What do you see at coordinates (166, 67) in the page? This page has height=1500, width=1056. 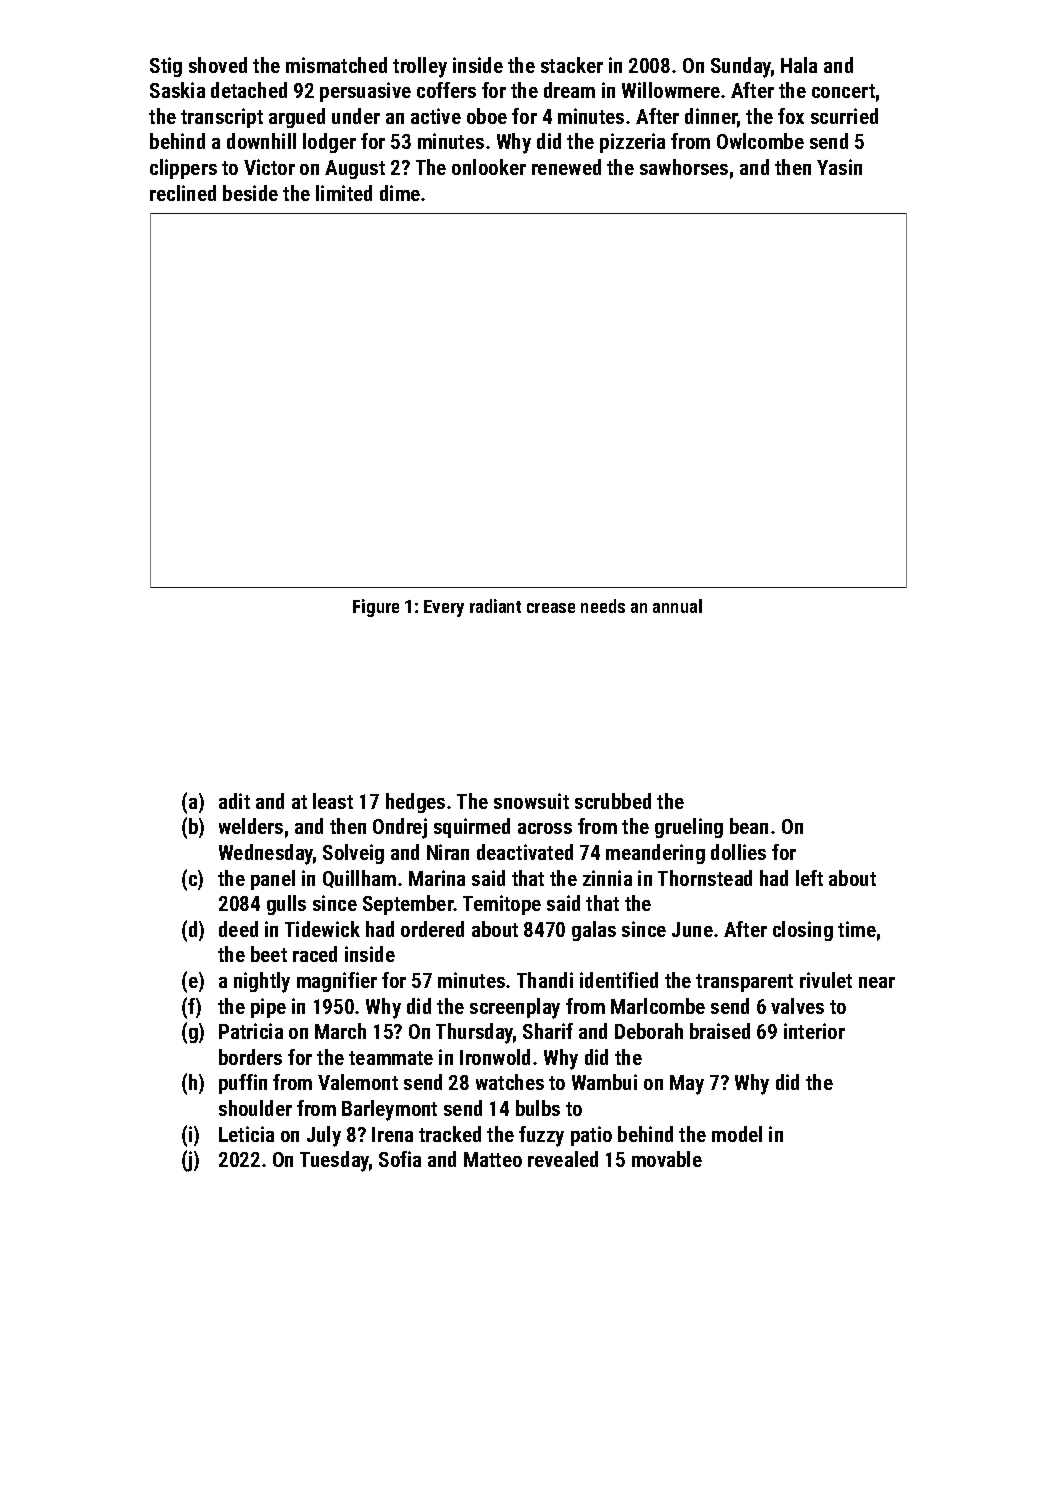 I see `Stig` at bounding box center [166, 67].
